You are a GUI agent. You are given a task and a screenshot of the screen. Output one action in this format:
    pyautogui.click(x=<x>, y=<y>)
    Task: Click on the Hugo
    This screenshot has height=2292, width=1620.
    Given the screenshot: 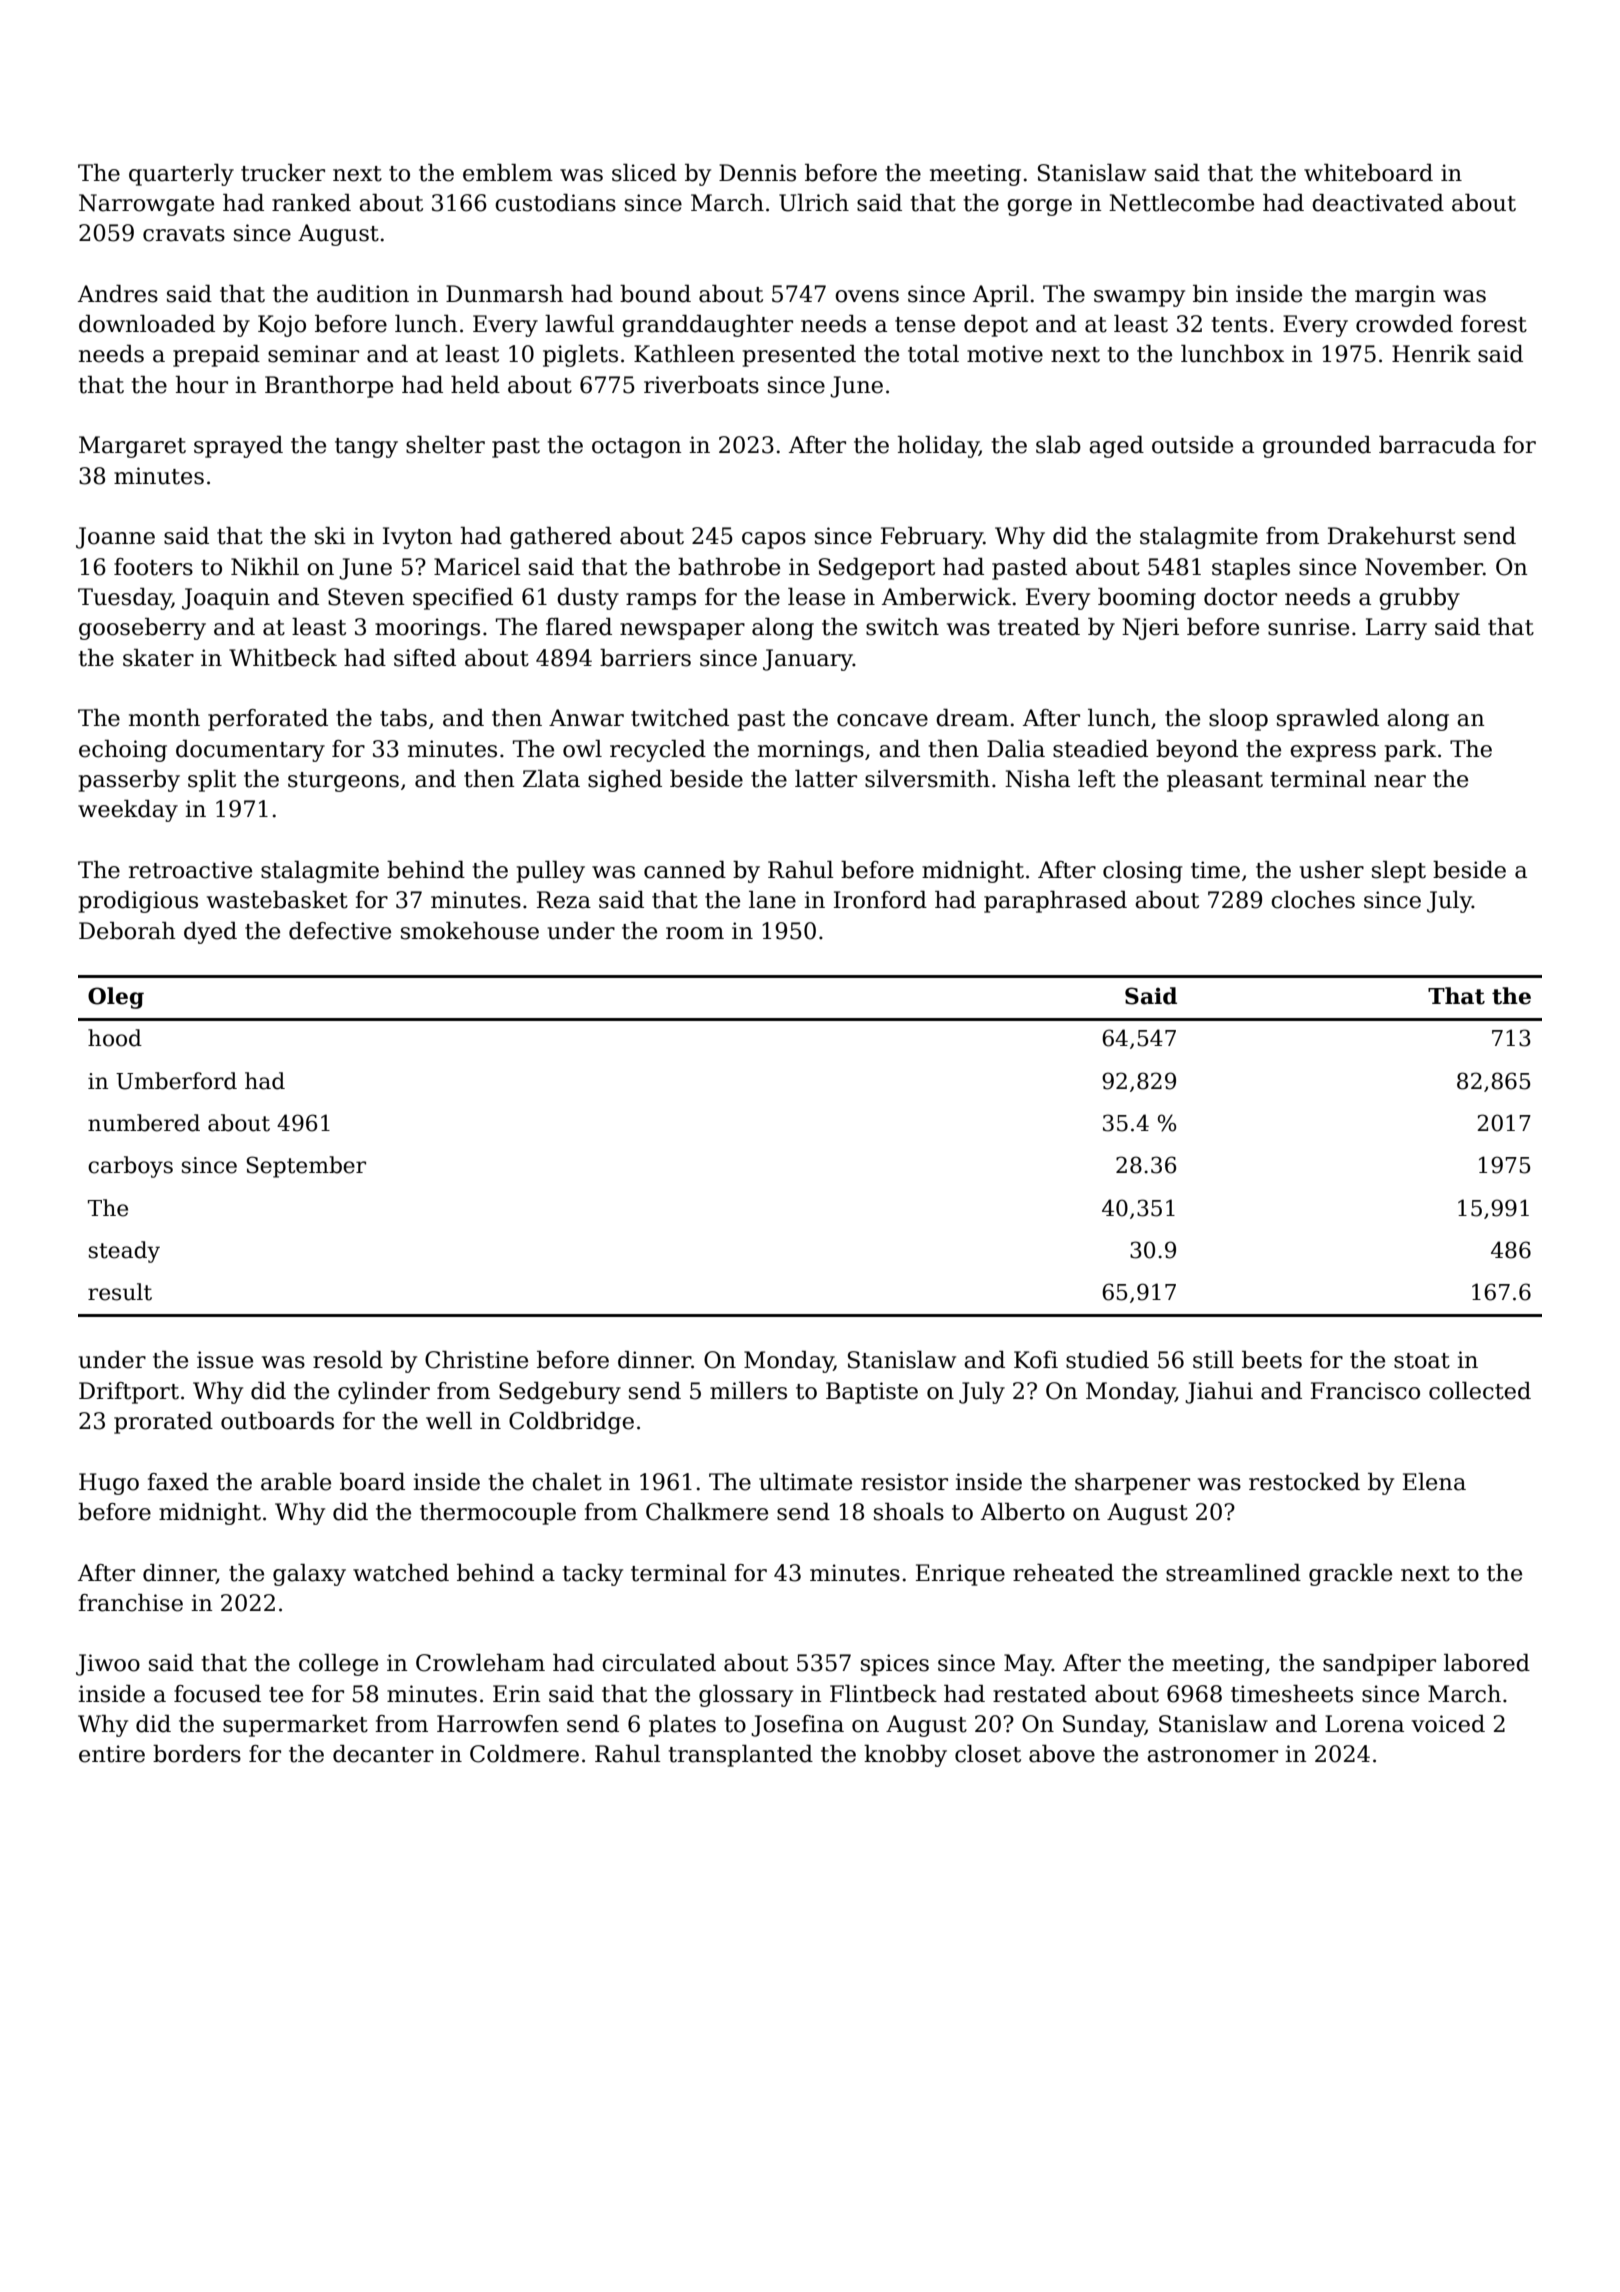 What is the action you would take?
    pyautogui.click(x=109, y=1484)
